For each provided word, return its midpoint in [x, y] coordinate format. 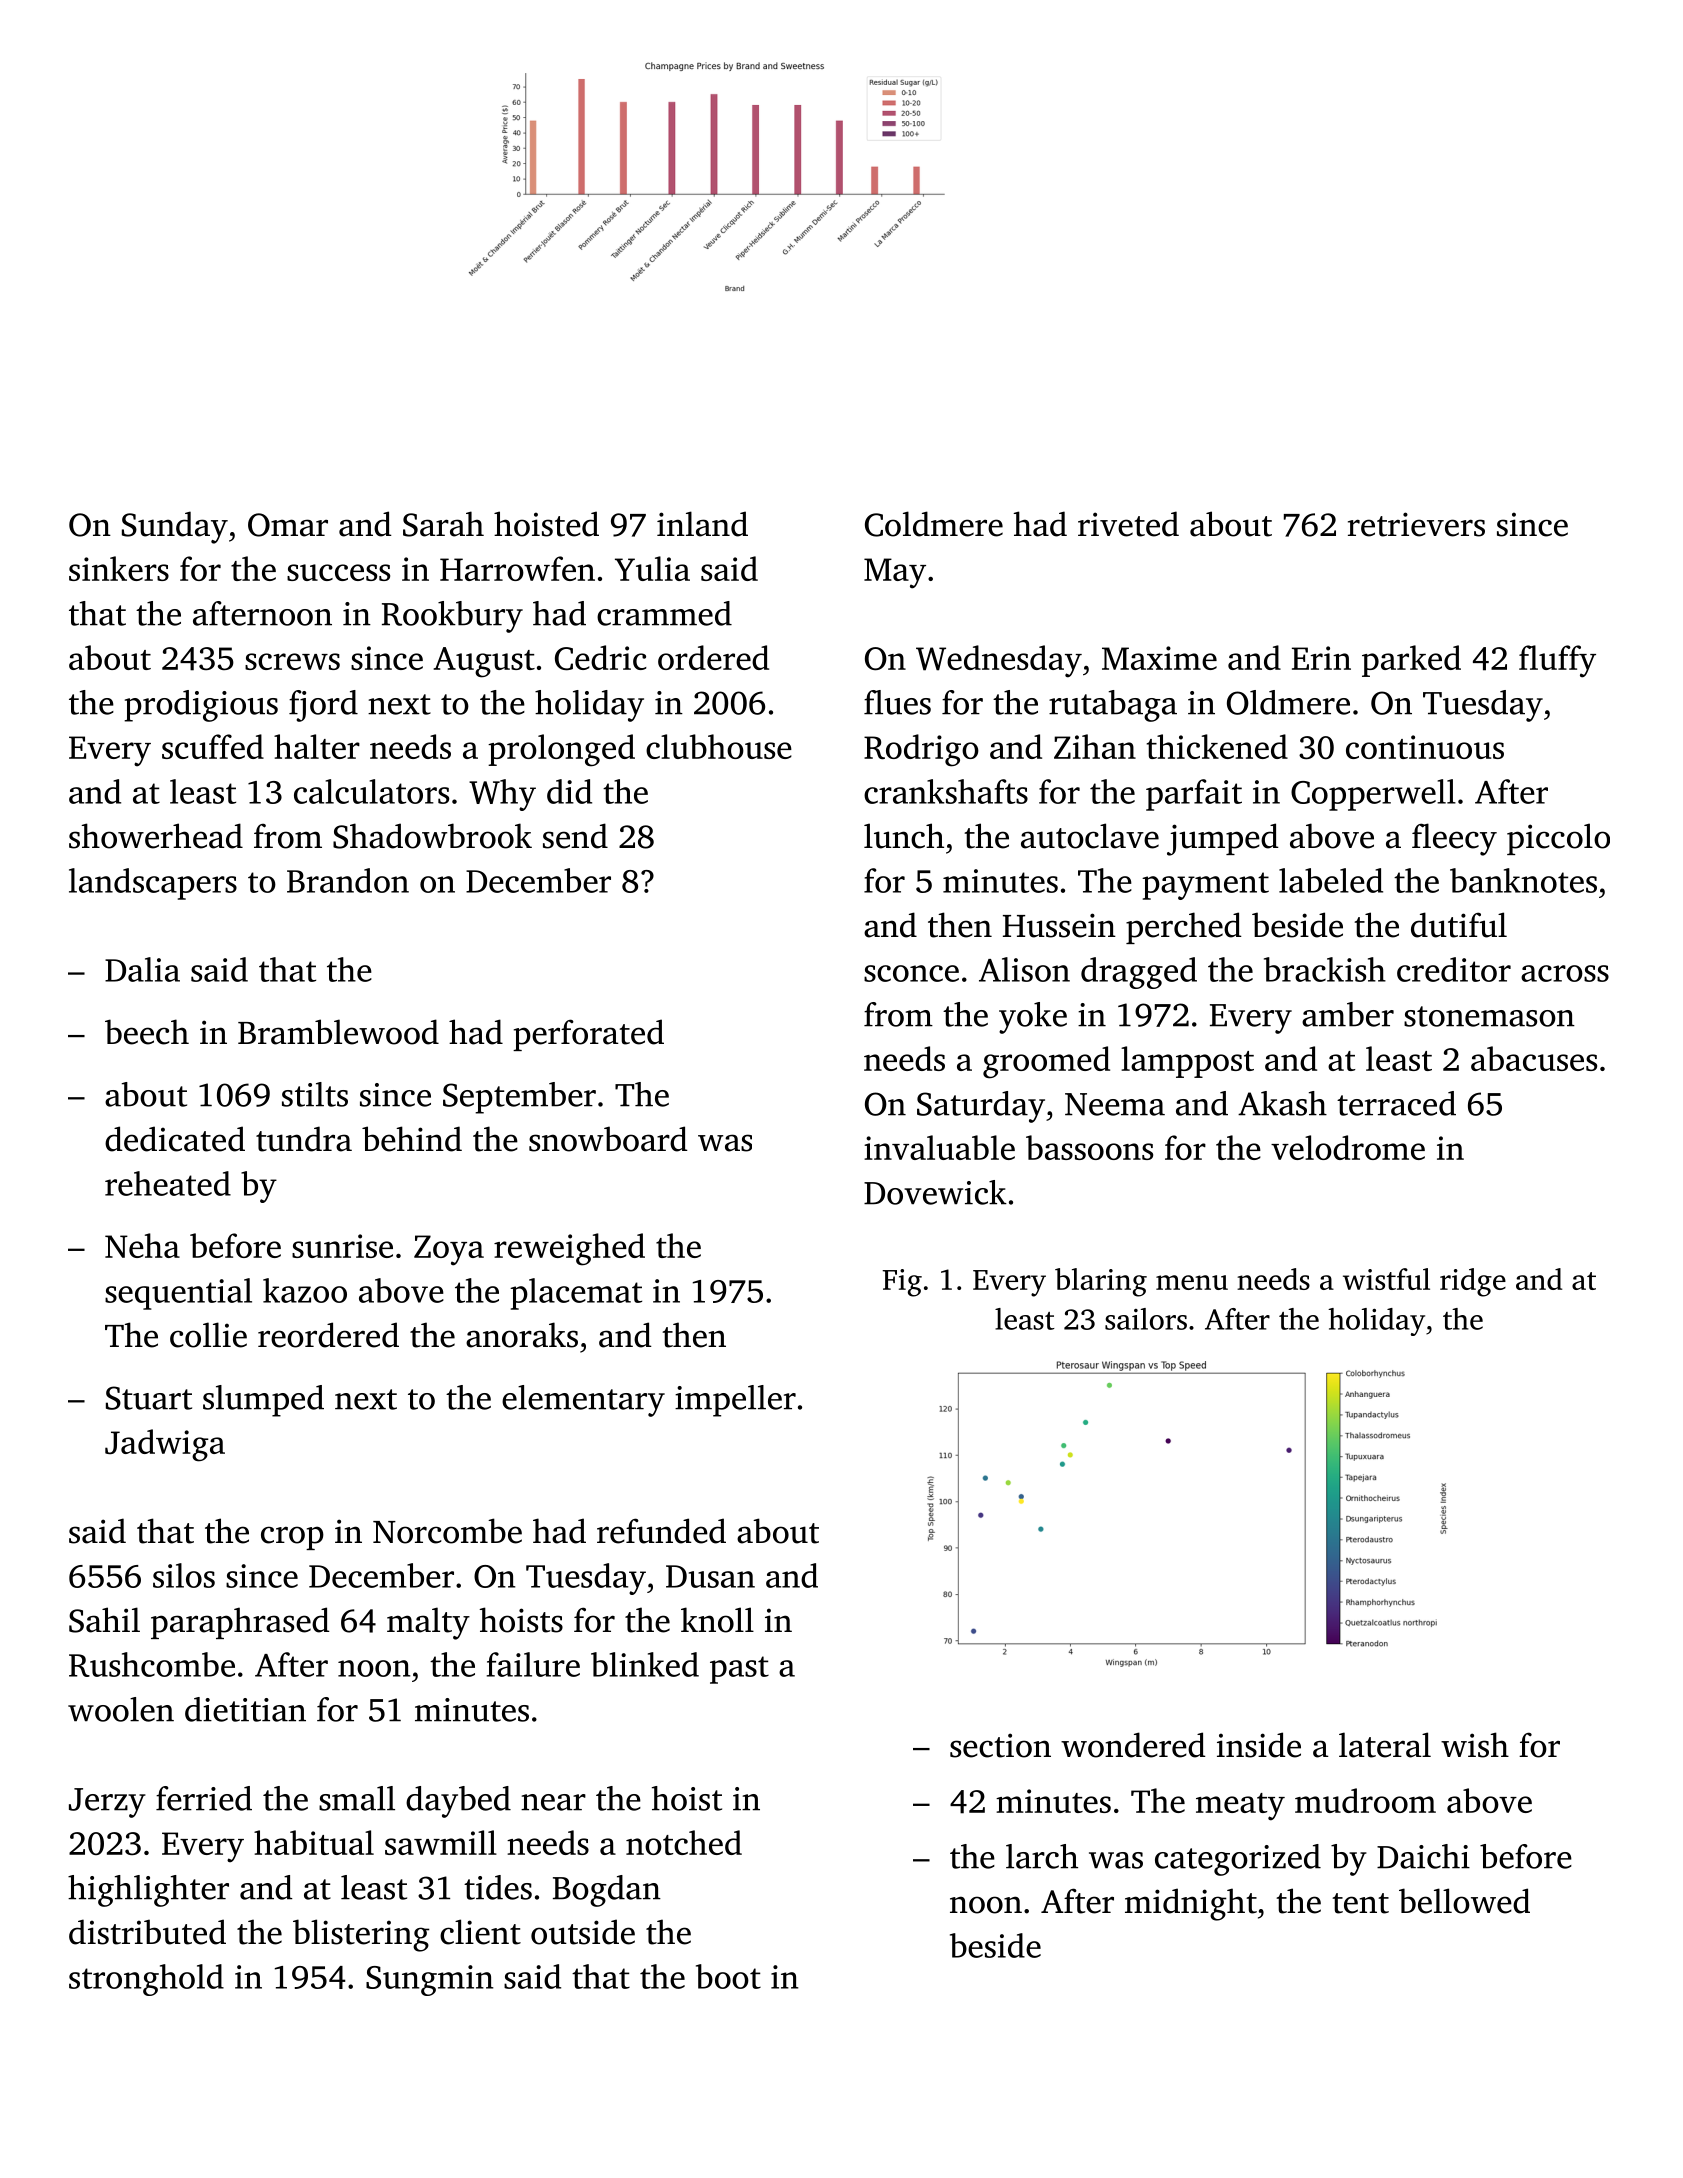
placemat [576, 1294]
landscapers [153, 884]
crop [292, 1538]
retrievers [1416, 524]
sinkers [119, 568]
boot [728, 1976]
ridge [1473, 1282]
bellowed [1464, 1901]
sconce [911, 973]
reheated [168, 1183]
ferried [204, 1798]
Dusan [710, 1576]
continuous [1425, 747]
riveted [1128, 524]
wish [1475, 1745]
